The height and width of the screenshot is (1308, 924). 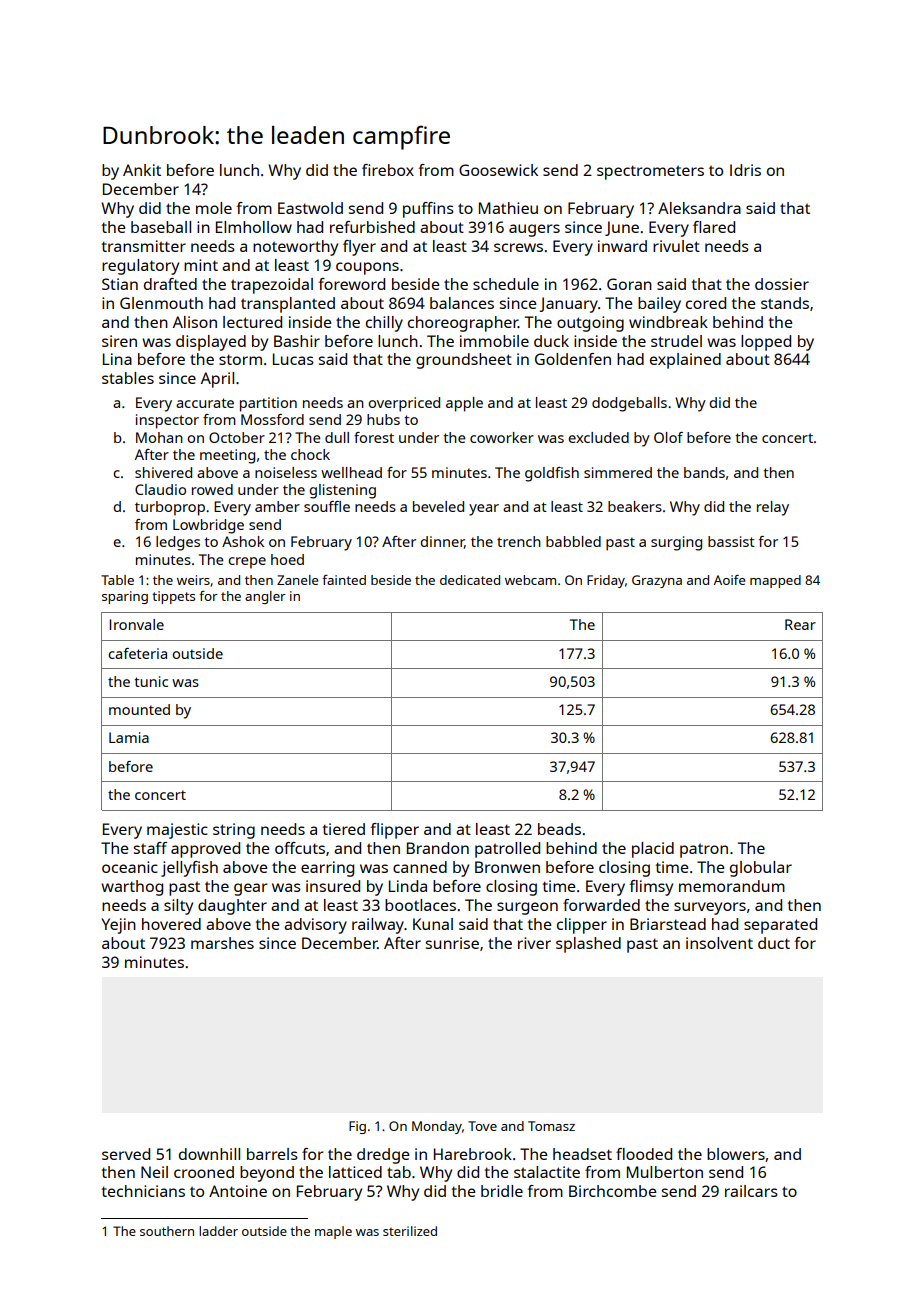 What do you see at coordinates (388, 170) in the screenshot?
I see `firebox` at bounding box center [388, 170].
